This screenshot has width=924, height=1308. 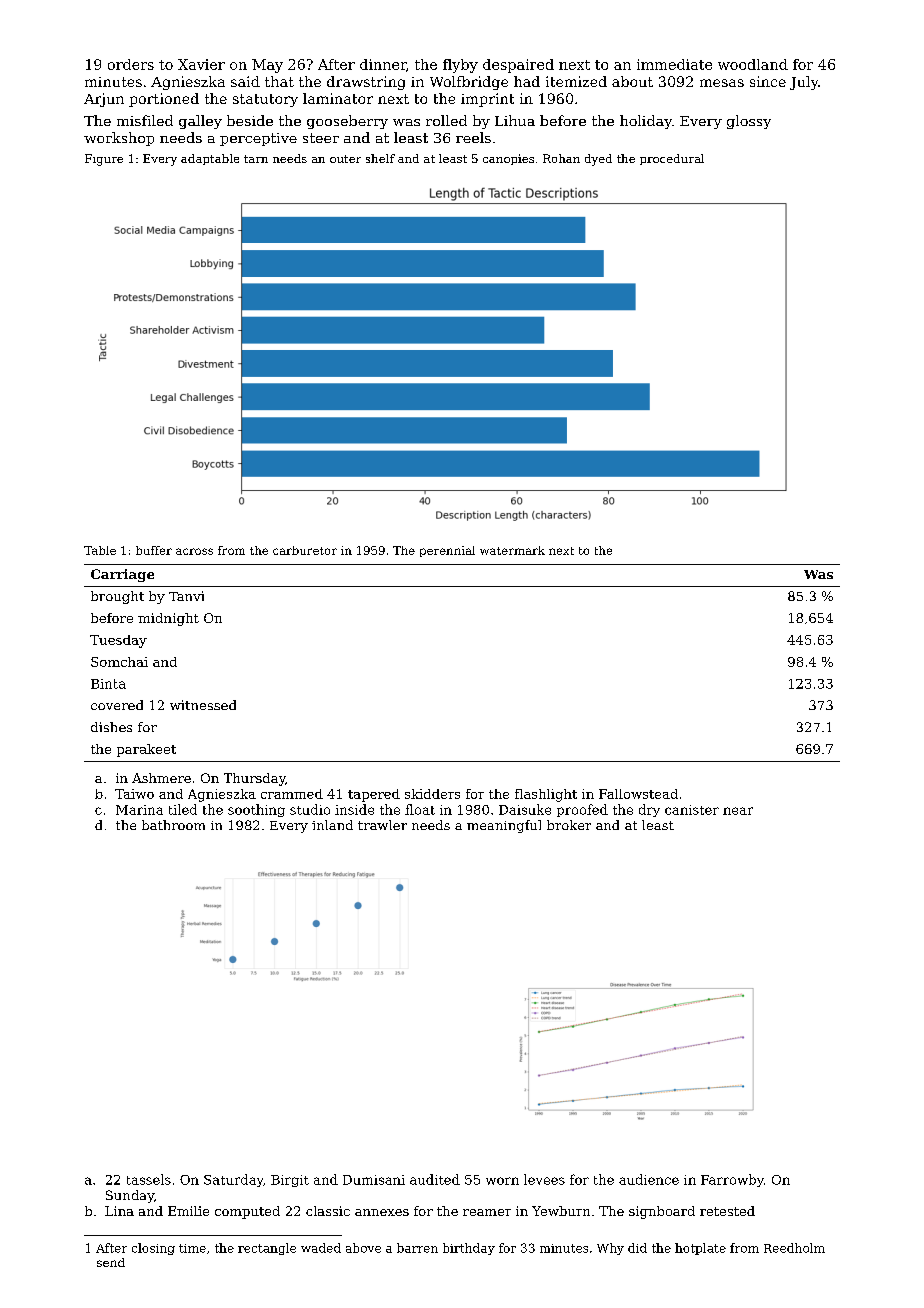 What do you see at coordinates (638, 794) in the screenshot?
I see `Fallowstead` at bounding box center [638, 794].
